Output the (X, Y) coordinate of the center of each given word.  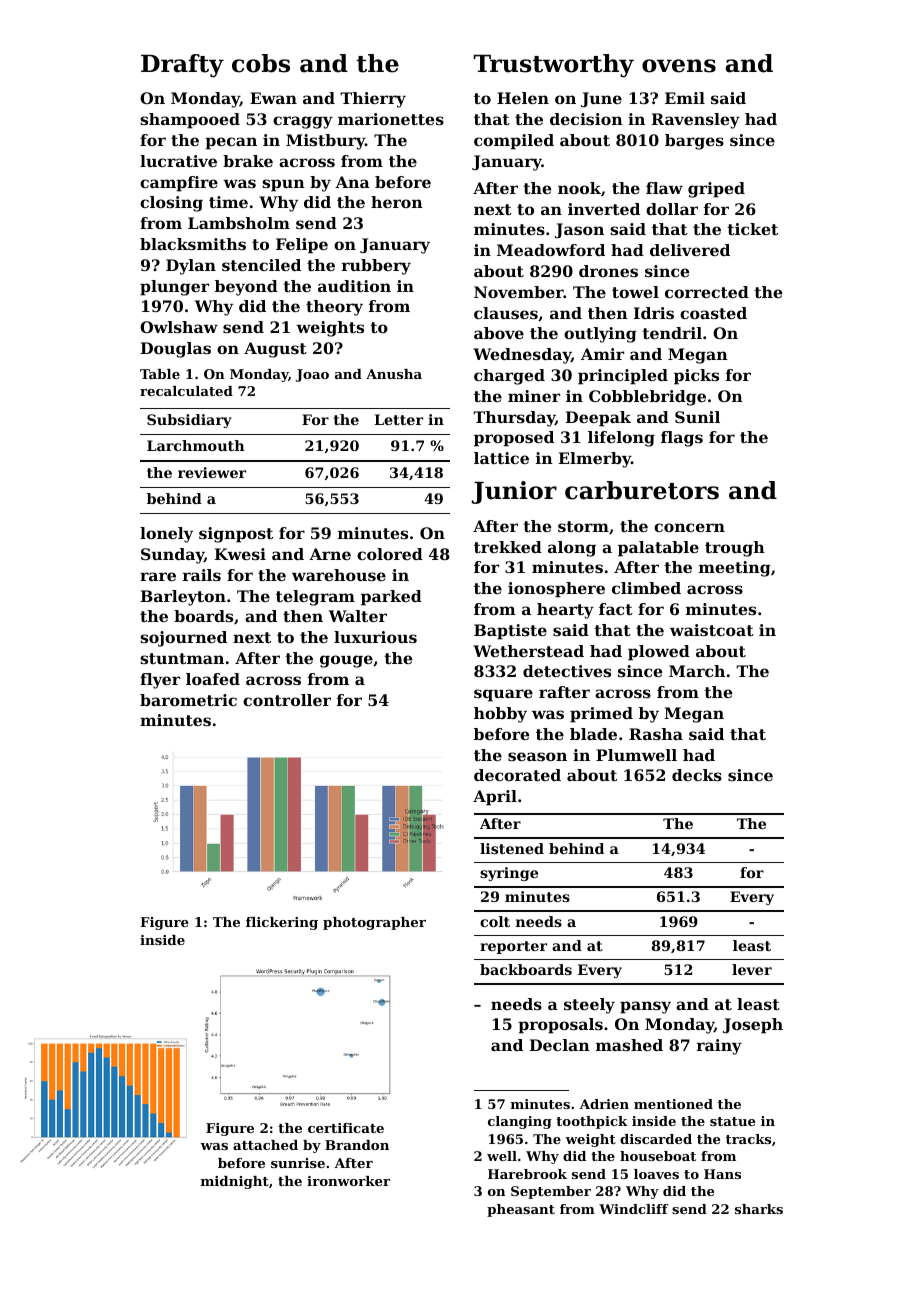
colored (390, 554)
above (499, 333)
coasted (713, 313)
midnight (235, 1182)
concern (689, 527)
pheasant (521, 1210)
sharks (759, 1209)
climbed (646, 588)
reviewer (212, 472)
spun (283, 185)
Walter (358, 616)
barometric (188, 700)
